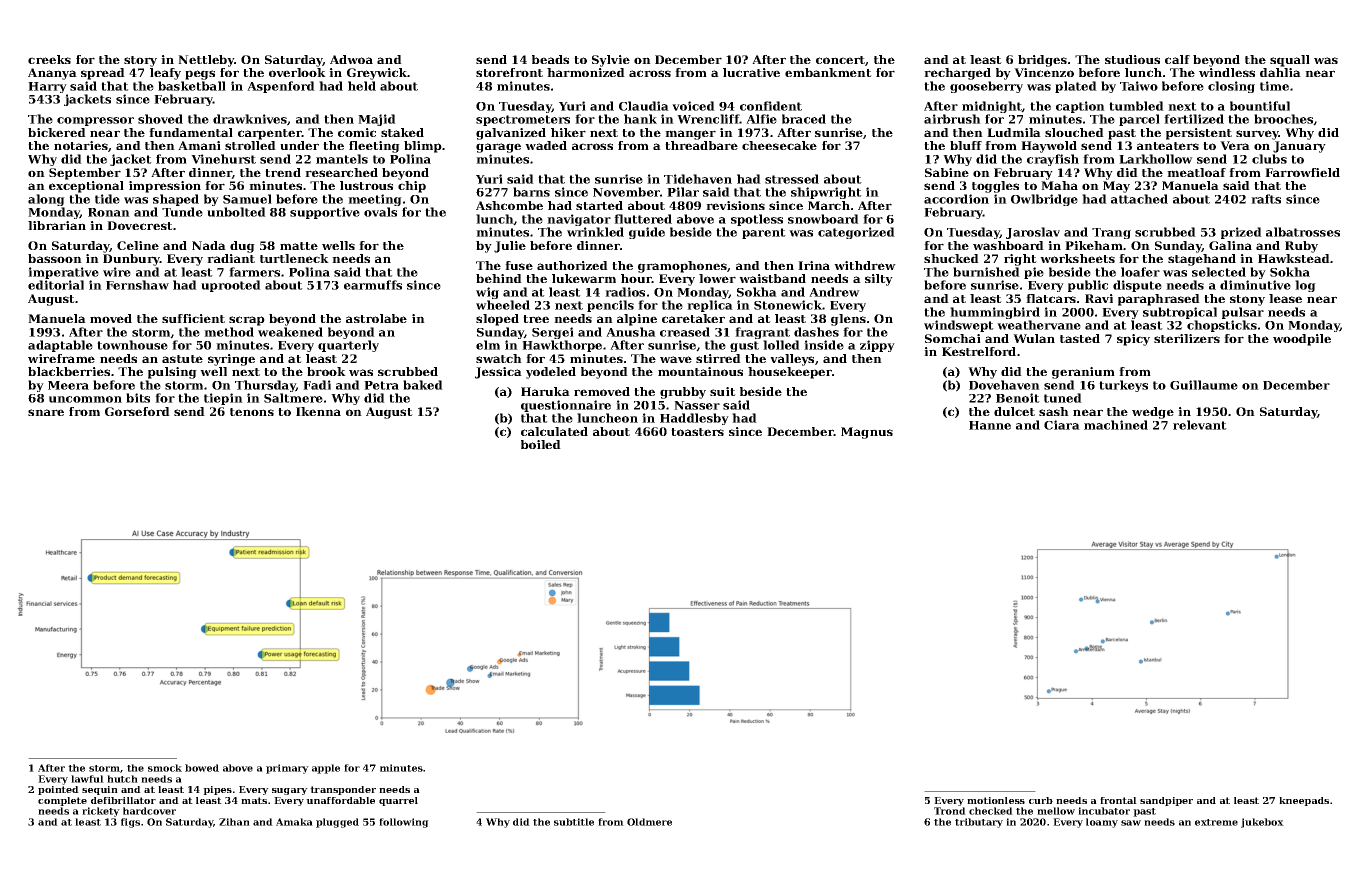 Image resolution: width=1372 pixels, height=887 pixels. Describe the element at coordinates (1080, 107) in the screenshot. I see `caption` at that location.
